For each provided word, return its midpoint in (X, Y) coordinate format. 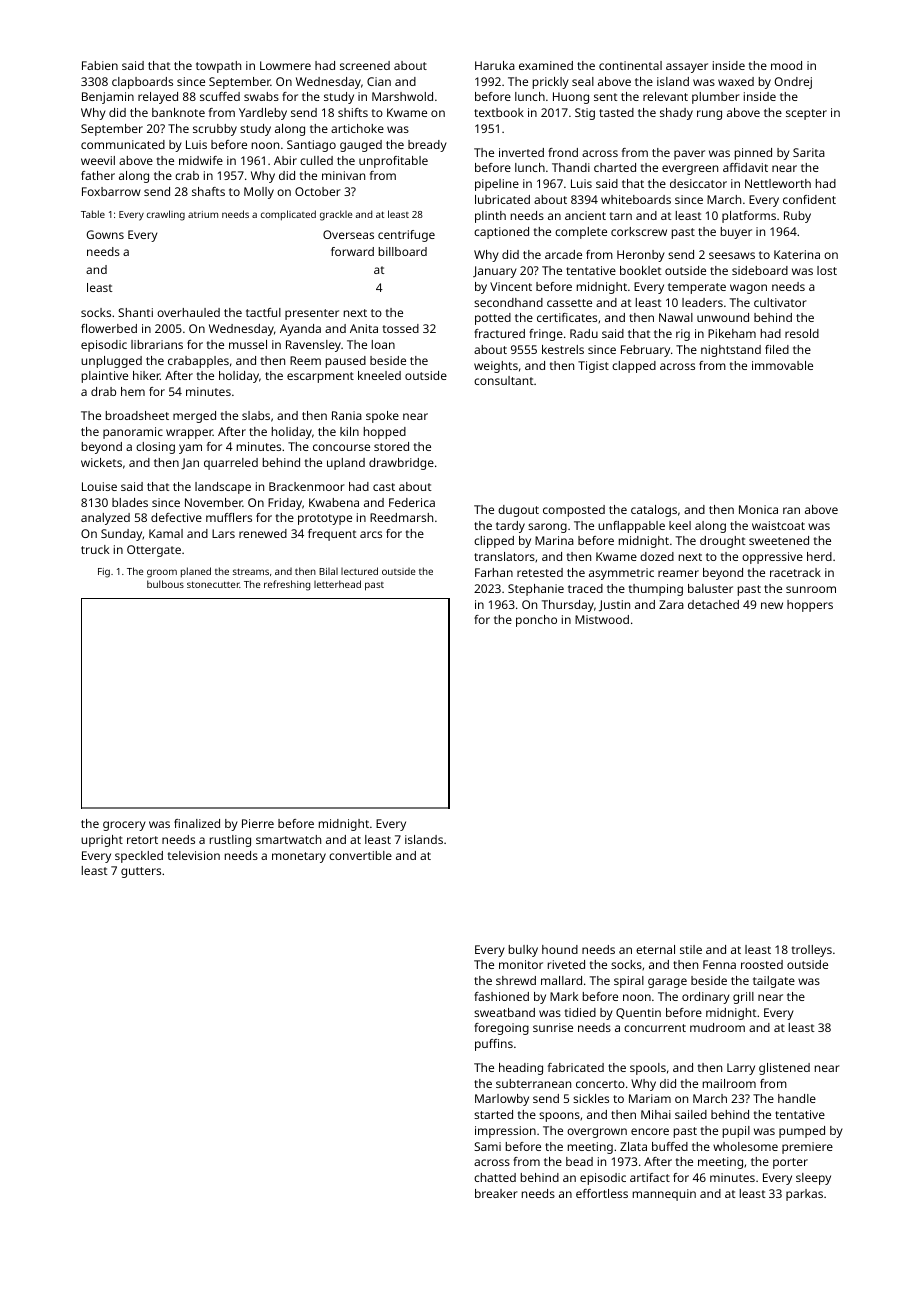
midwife (201, 160)
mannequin (664, 1195)
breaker (496, 1193)
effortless (602, 1193)
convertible (360, 855)
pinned (753, 154)
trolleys (812, 951)
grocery (124, 826)
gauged (361, 146)
